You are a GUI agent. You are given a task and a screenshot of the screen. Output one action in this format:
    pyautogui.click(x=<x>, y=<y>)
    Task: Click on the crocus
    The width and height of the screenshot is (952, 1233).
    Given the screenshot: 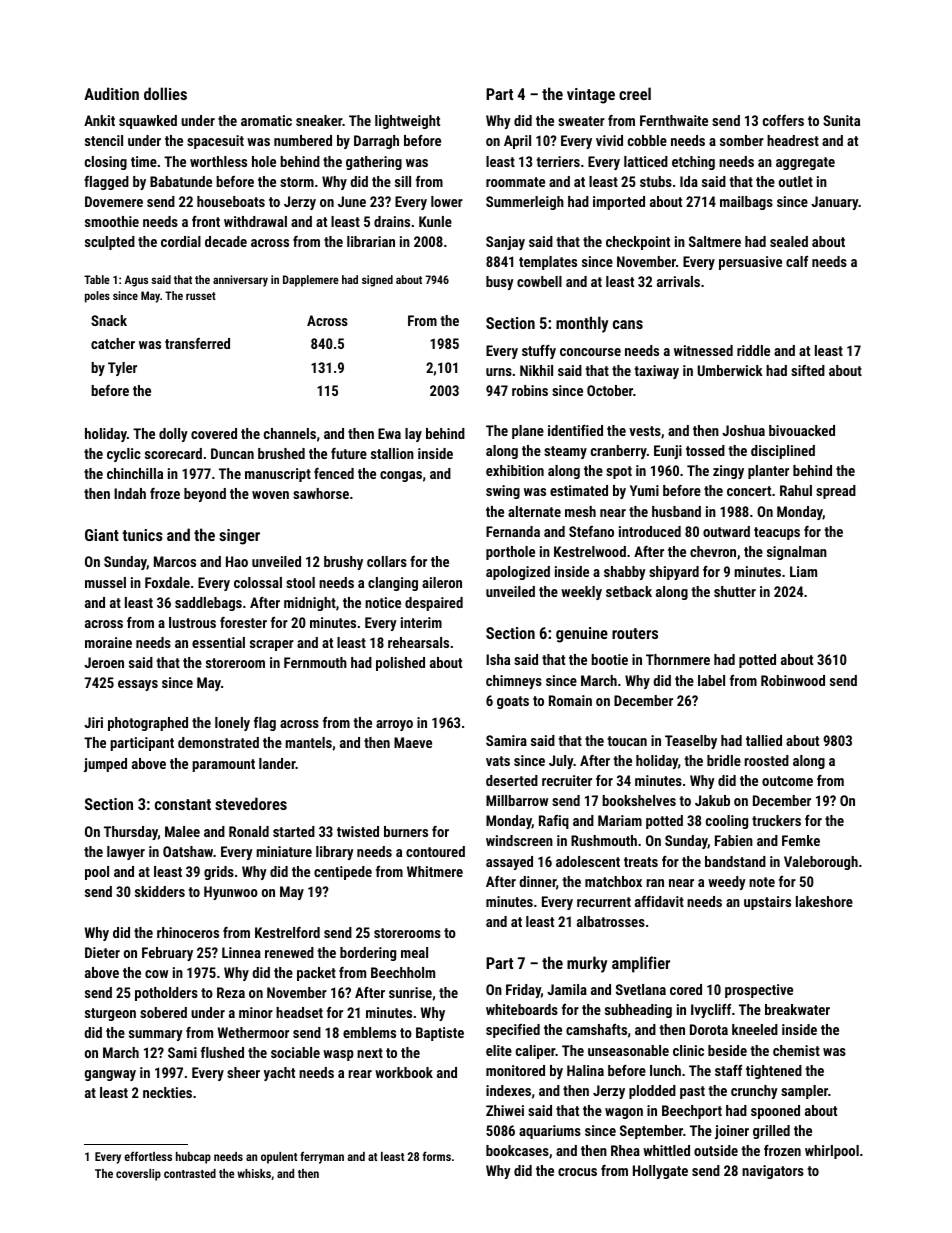 What is the action you would take?
    pyautogui.click(x=577, y=1172)
